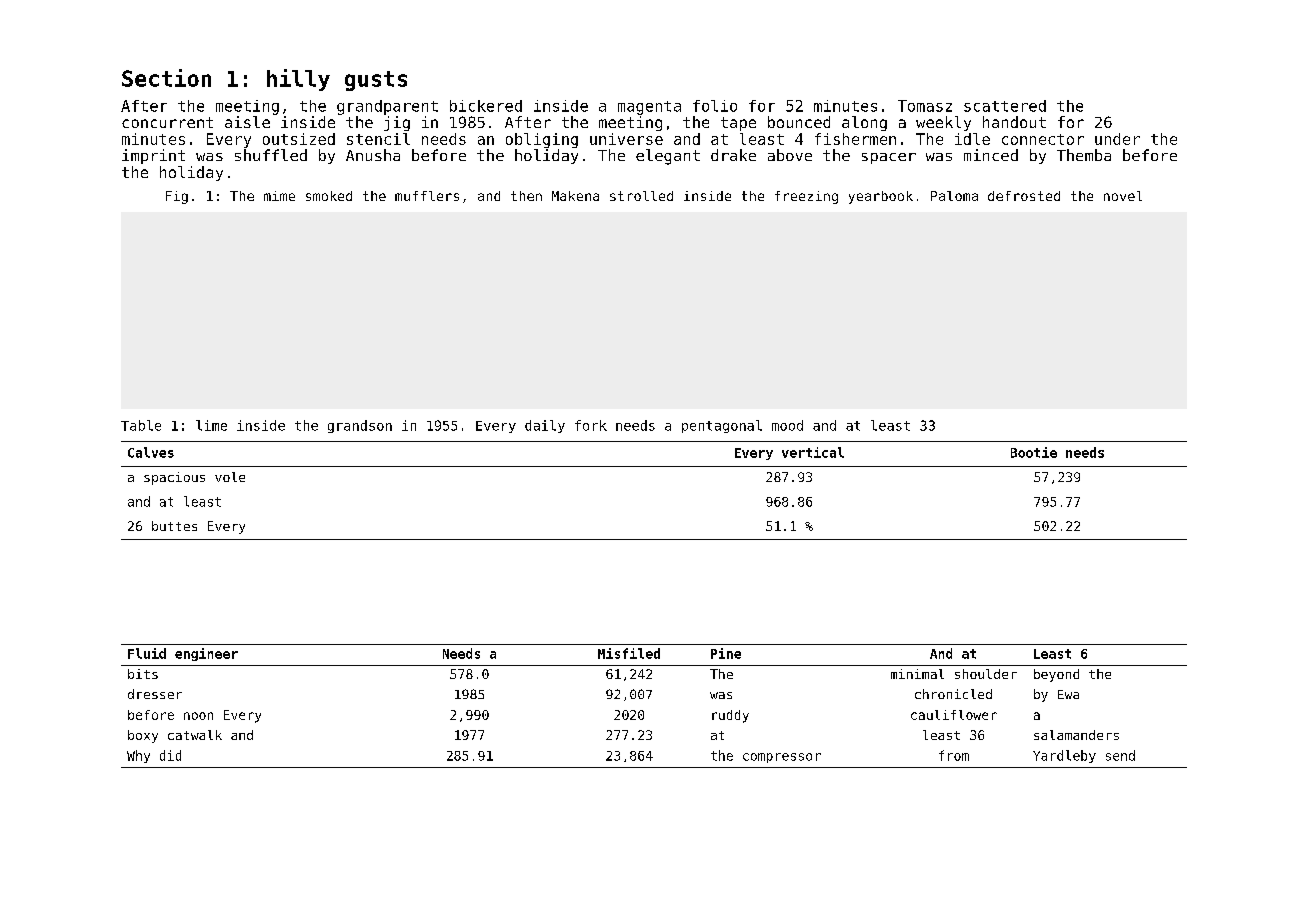 This screenshot has height=924, width=1308. Describe the element at coordinates (813, 452) in the screenshot. I see `vertical` at that location.
